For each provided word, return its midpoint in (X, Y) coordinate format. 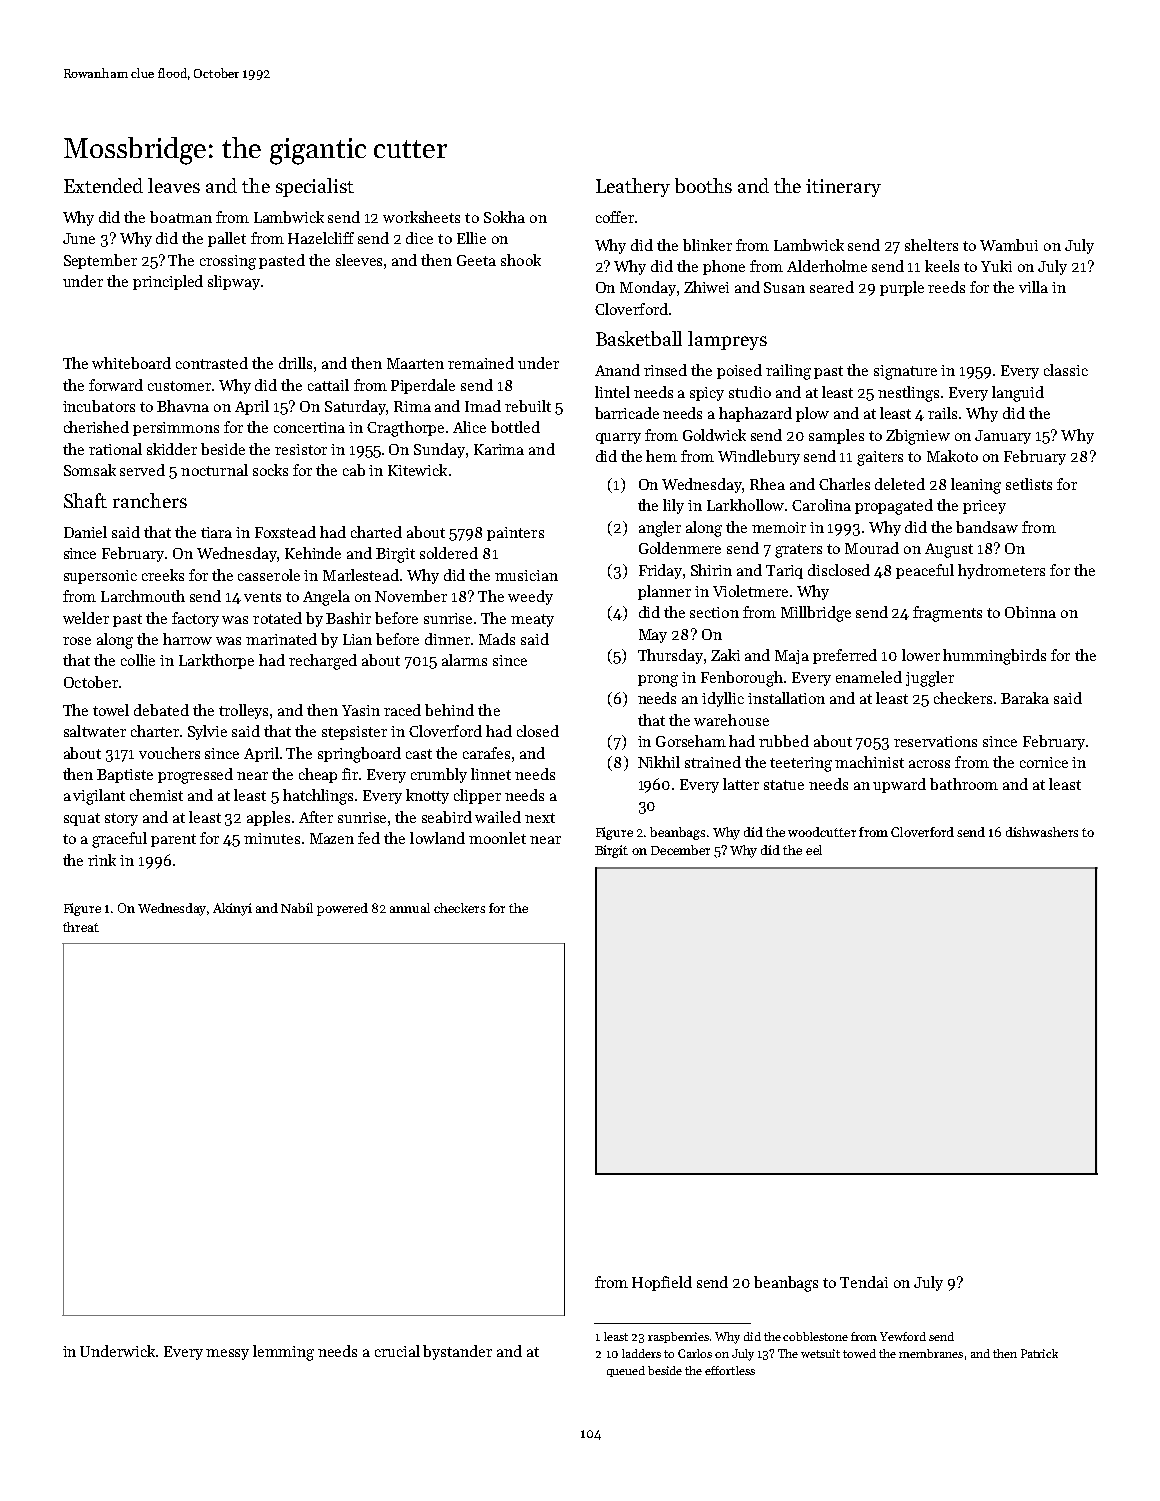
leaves (174, 185)
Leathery (633, 187)
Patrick (1039, 1353)
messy (227, 1354)
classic (1066, 370)
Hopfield (662, 1283)
